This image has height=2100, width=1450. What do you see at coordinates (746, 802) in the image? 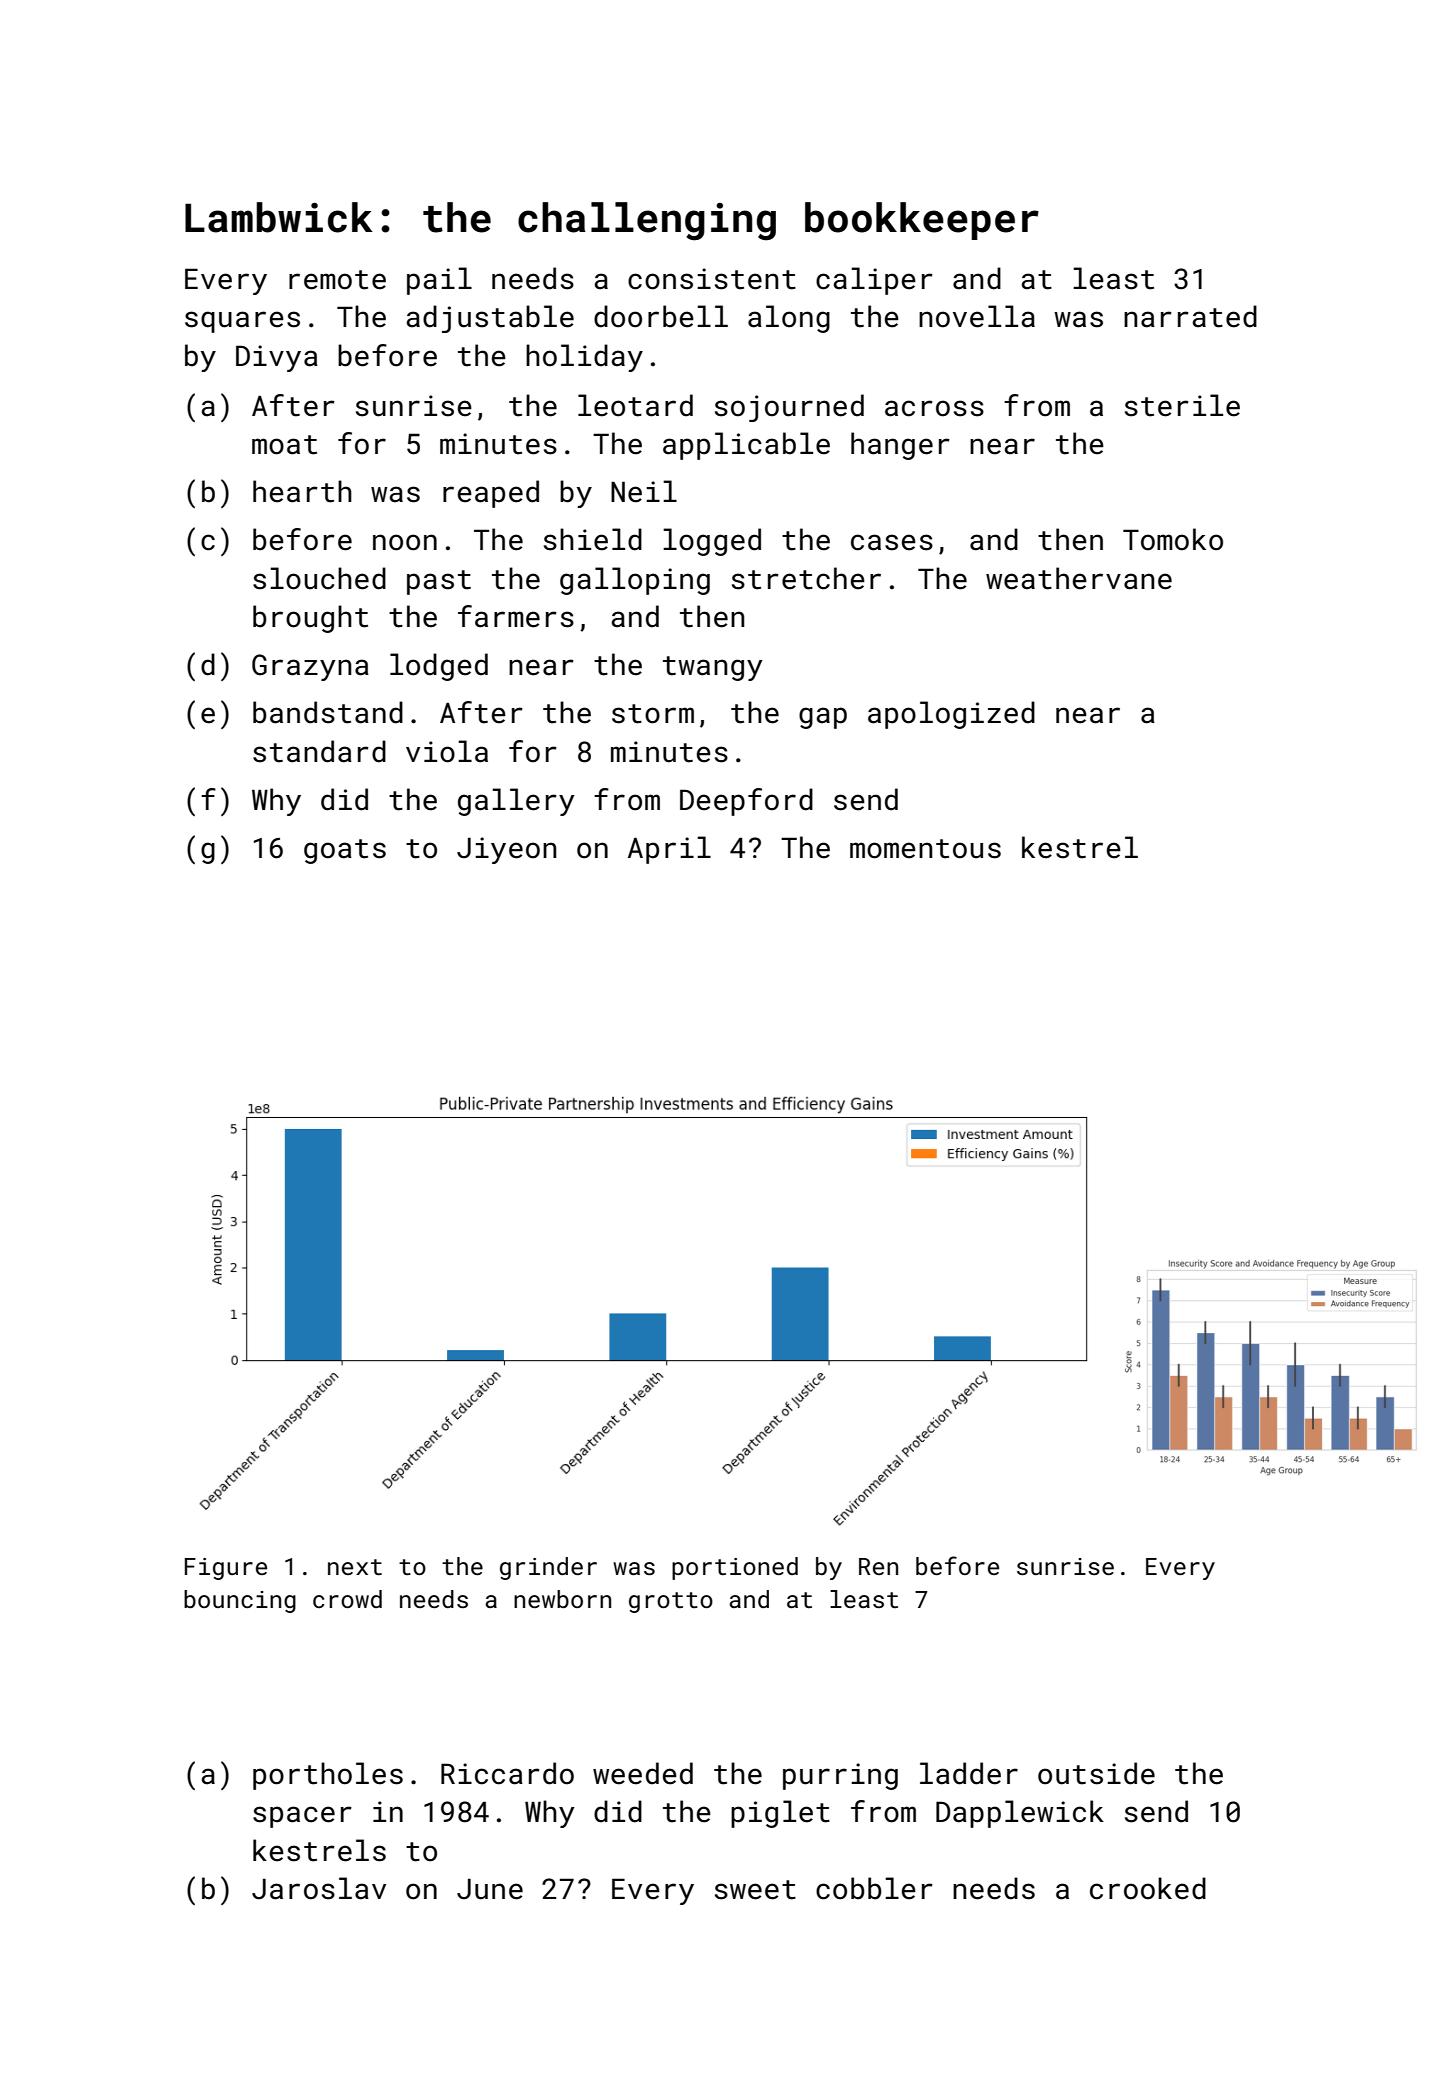
I see `Deepford` at bounding box center [746, 802].
